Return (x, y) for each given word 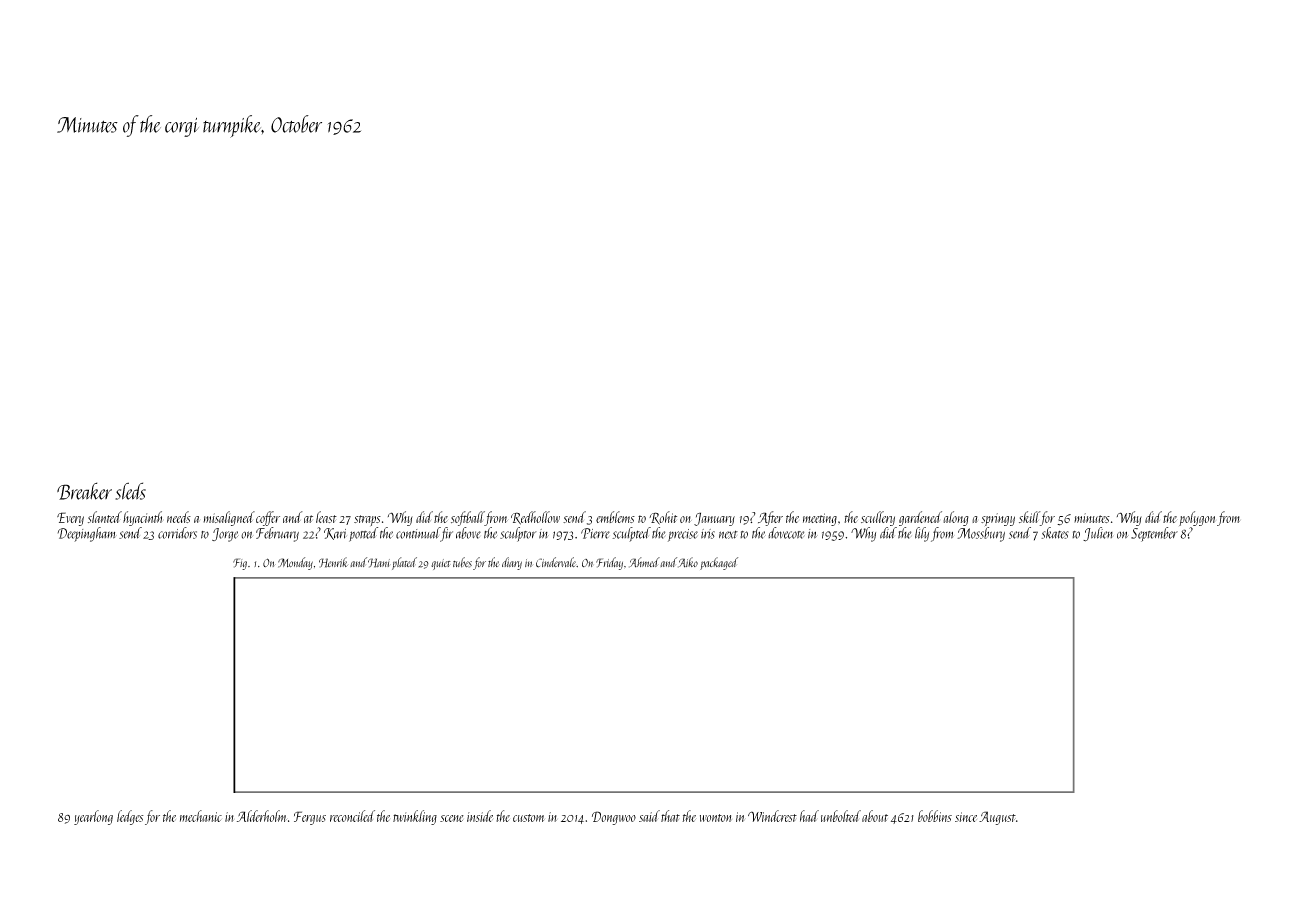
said (649, 816)
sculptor (518, 534)
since (966, 817)
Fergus (310, 818)
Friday (609, 563)
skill (1029, 517)
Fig (240, 564)
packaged (719, 563)
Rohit (663, 518)
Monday (295, 563)
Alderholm (262, 816)
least (326, 517)
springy (998, 519)
